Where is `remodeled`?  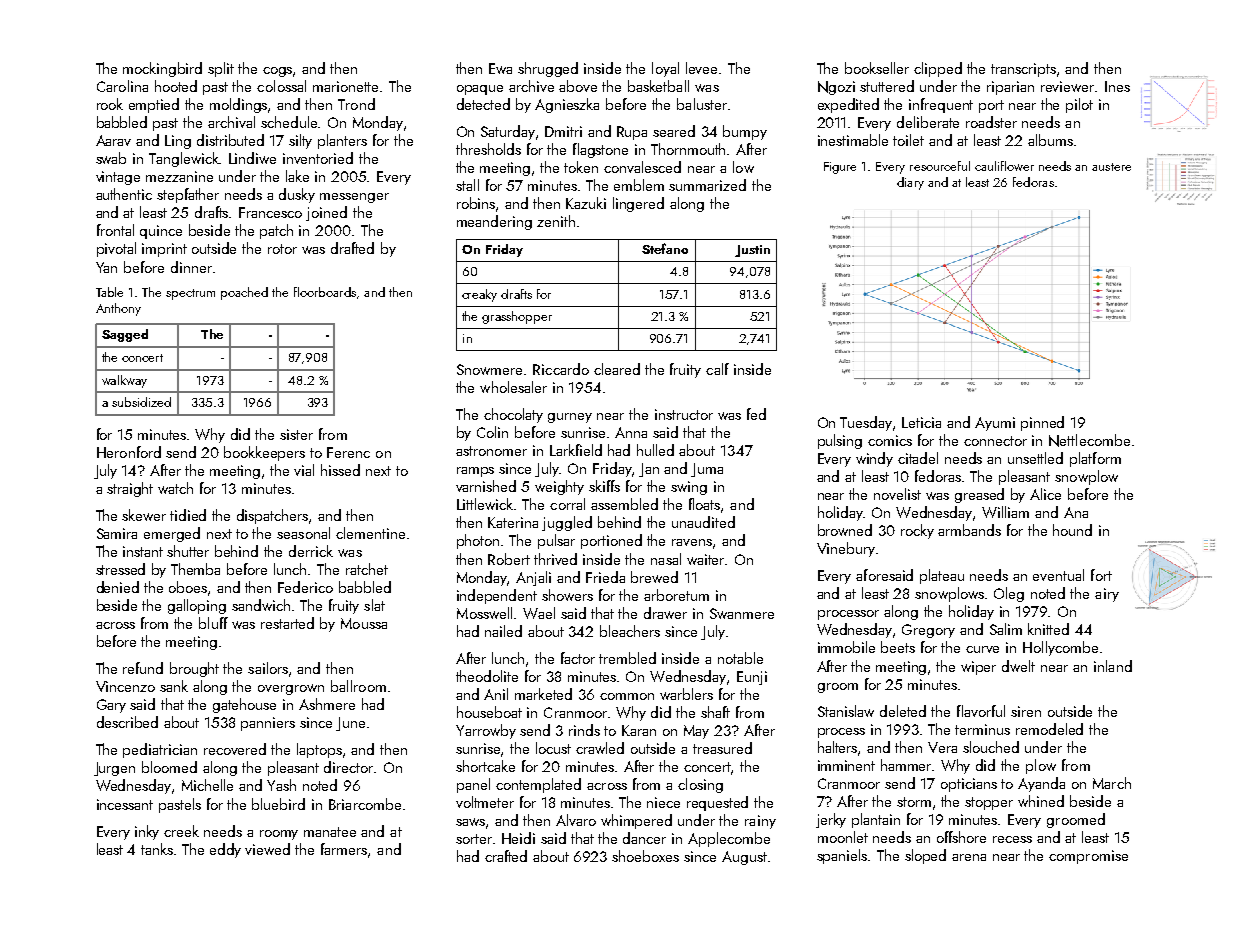
remodeled is located at coordinates (1049, 729).
